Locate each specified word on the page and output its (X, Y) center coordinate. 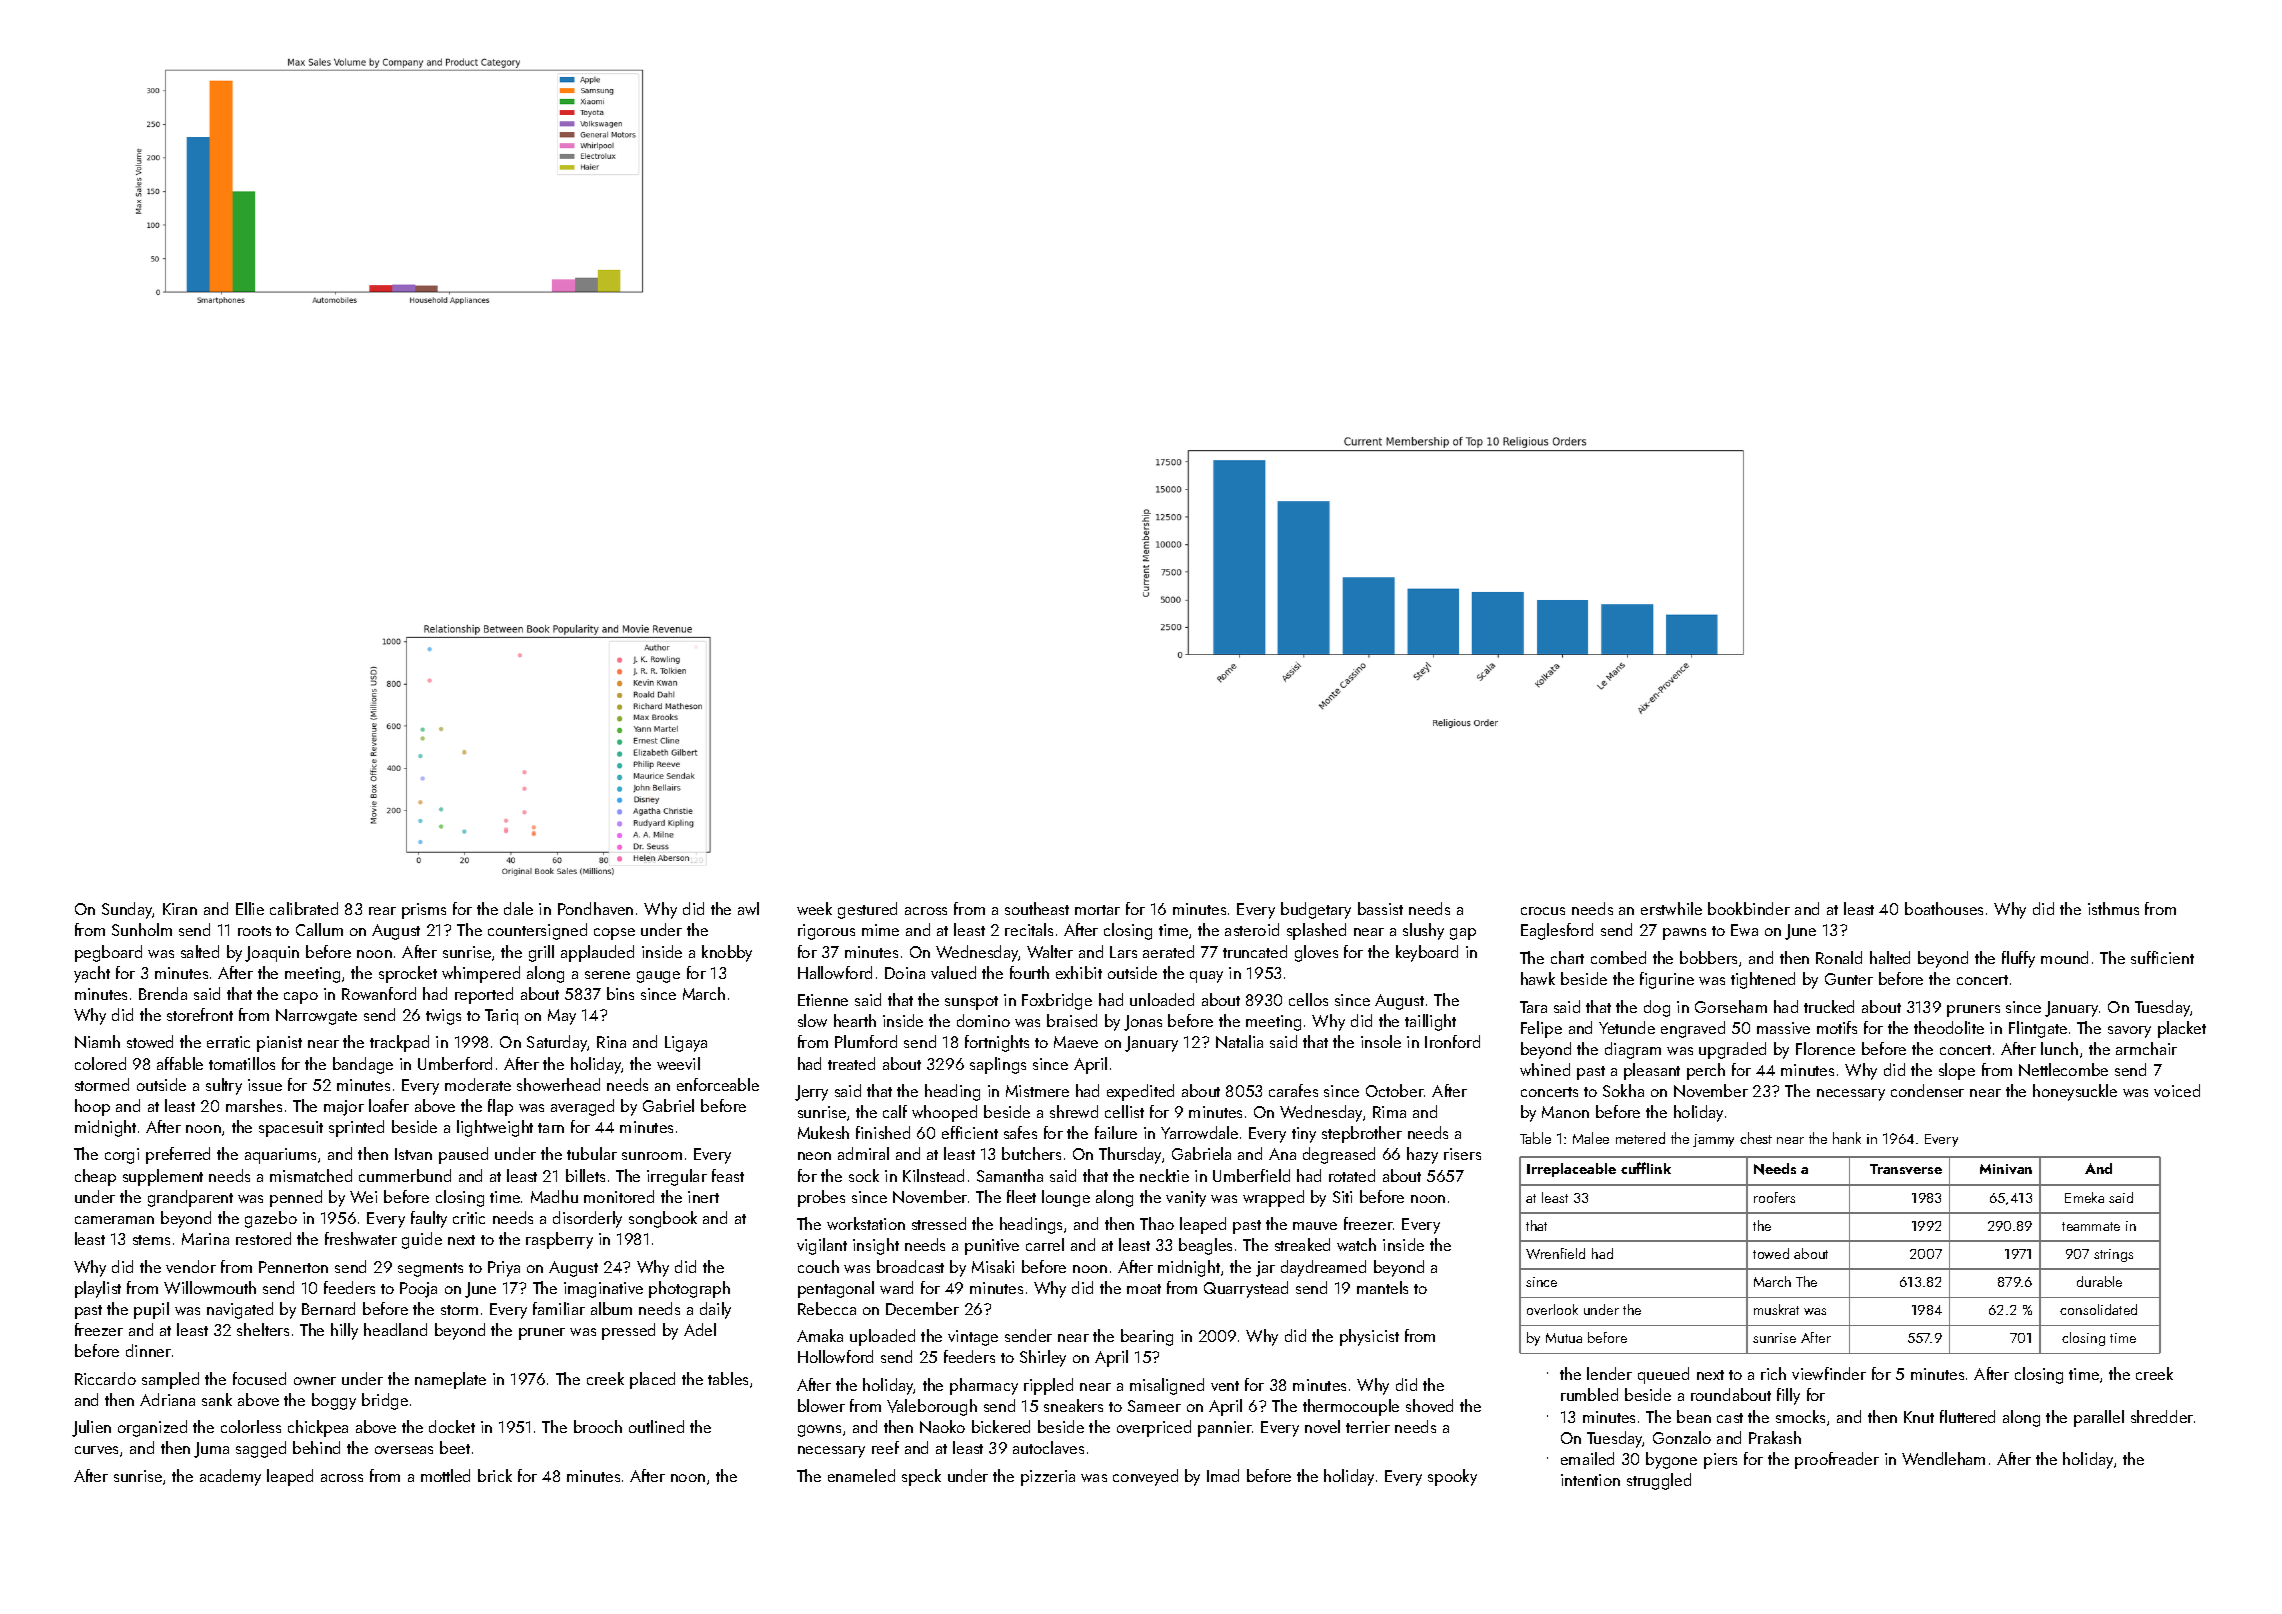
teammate (2091, 1226)
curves (96, 1450)
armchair (2146, 1048)
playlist (98, 1289)
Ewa (1744, 930)
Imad (1223, 1475)
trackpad (399, 1043)
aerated (1168, 951)
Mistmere (1037, 1091)
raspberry (559, 1240)
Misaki (993, 1266)
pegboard (108, 953)
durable (2099, 1281)
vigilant (822, 1246)
